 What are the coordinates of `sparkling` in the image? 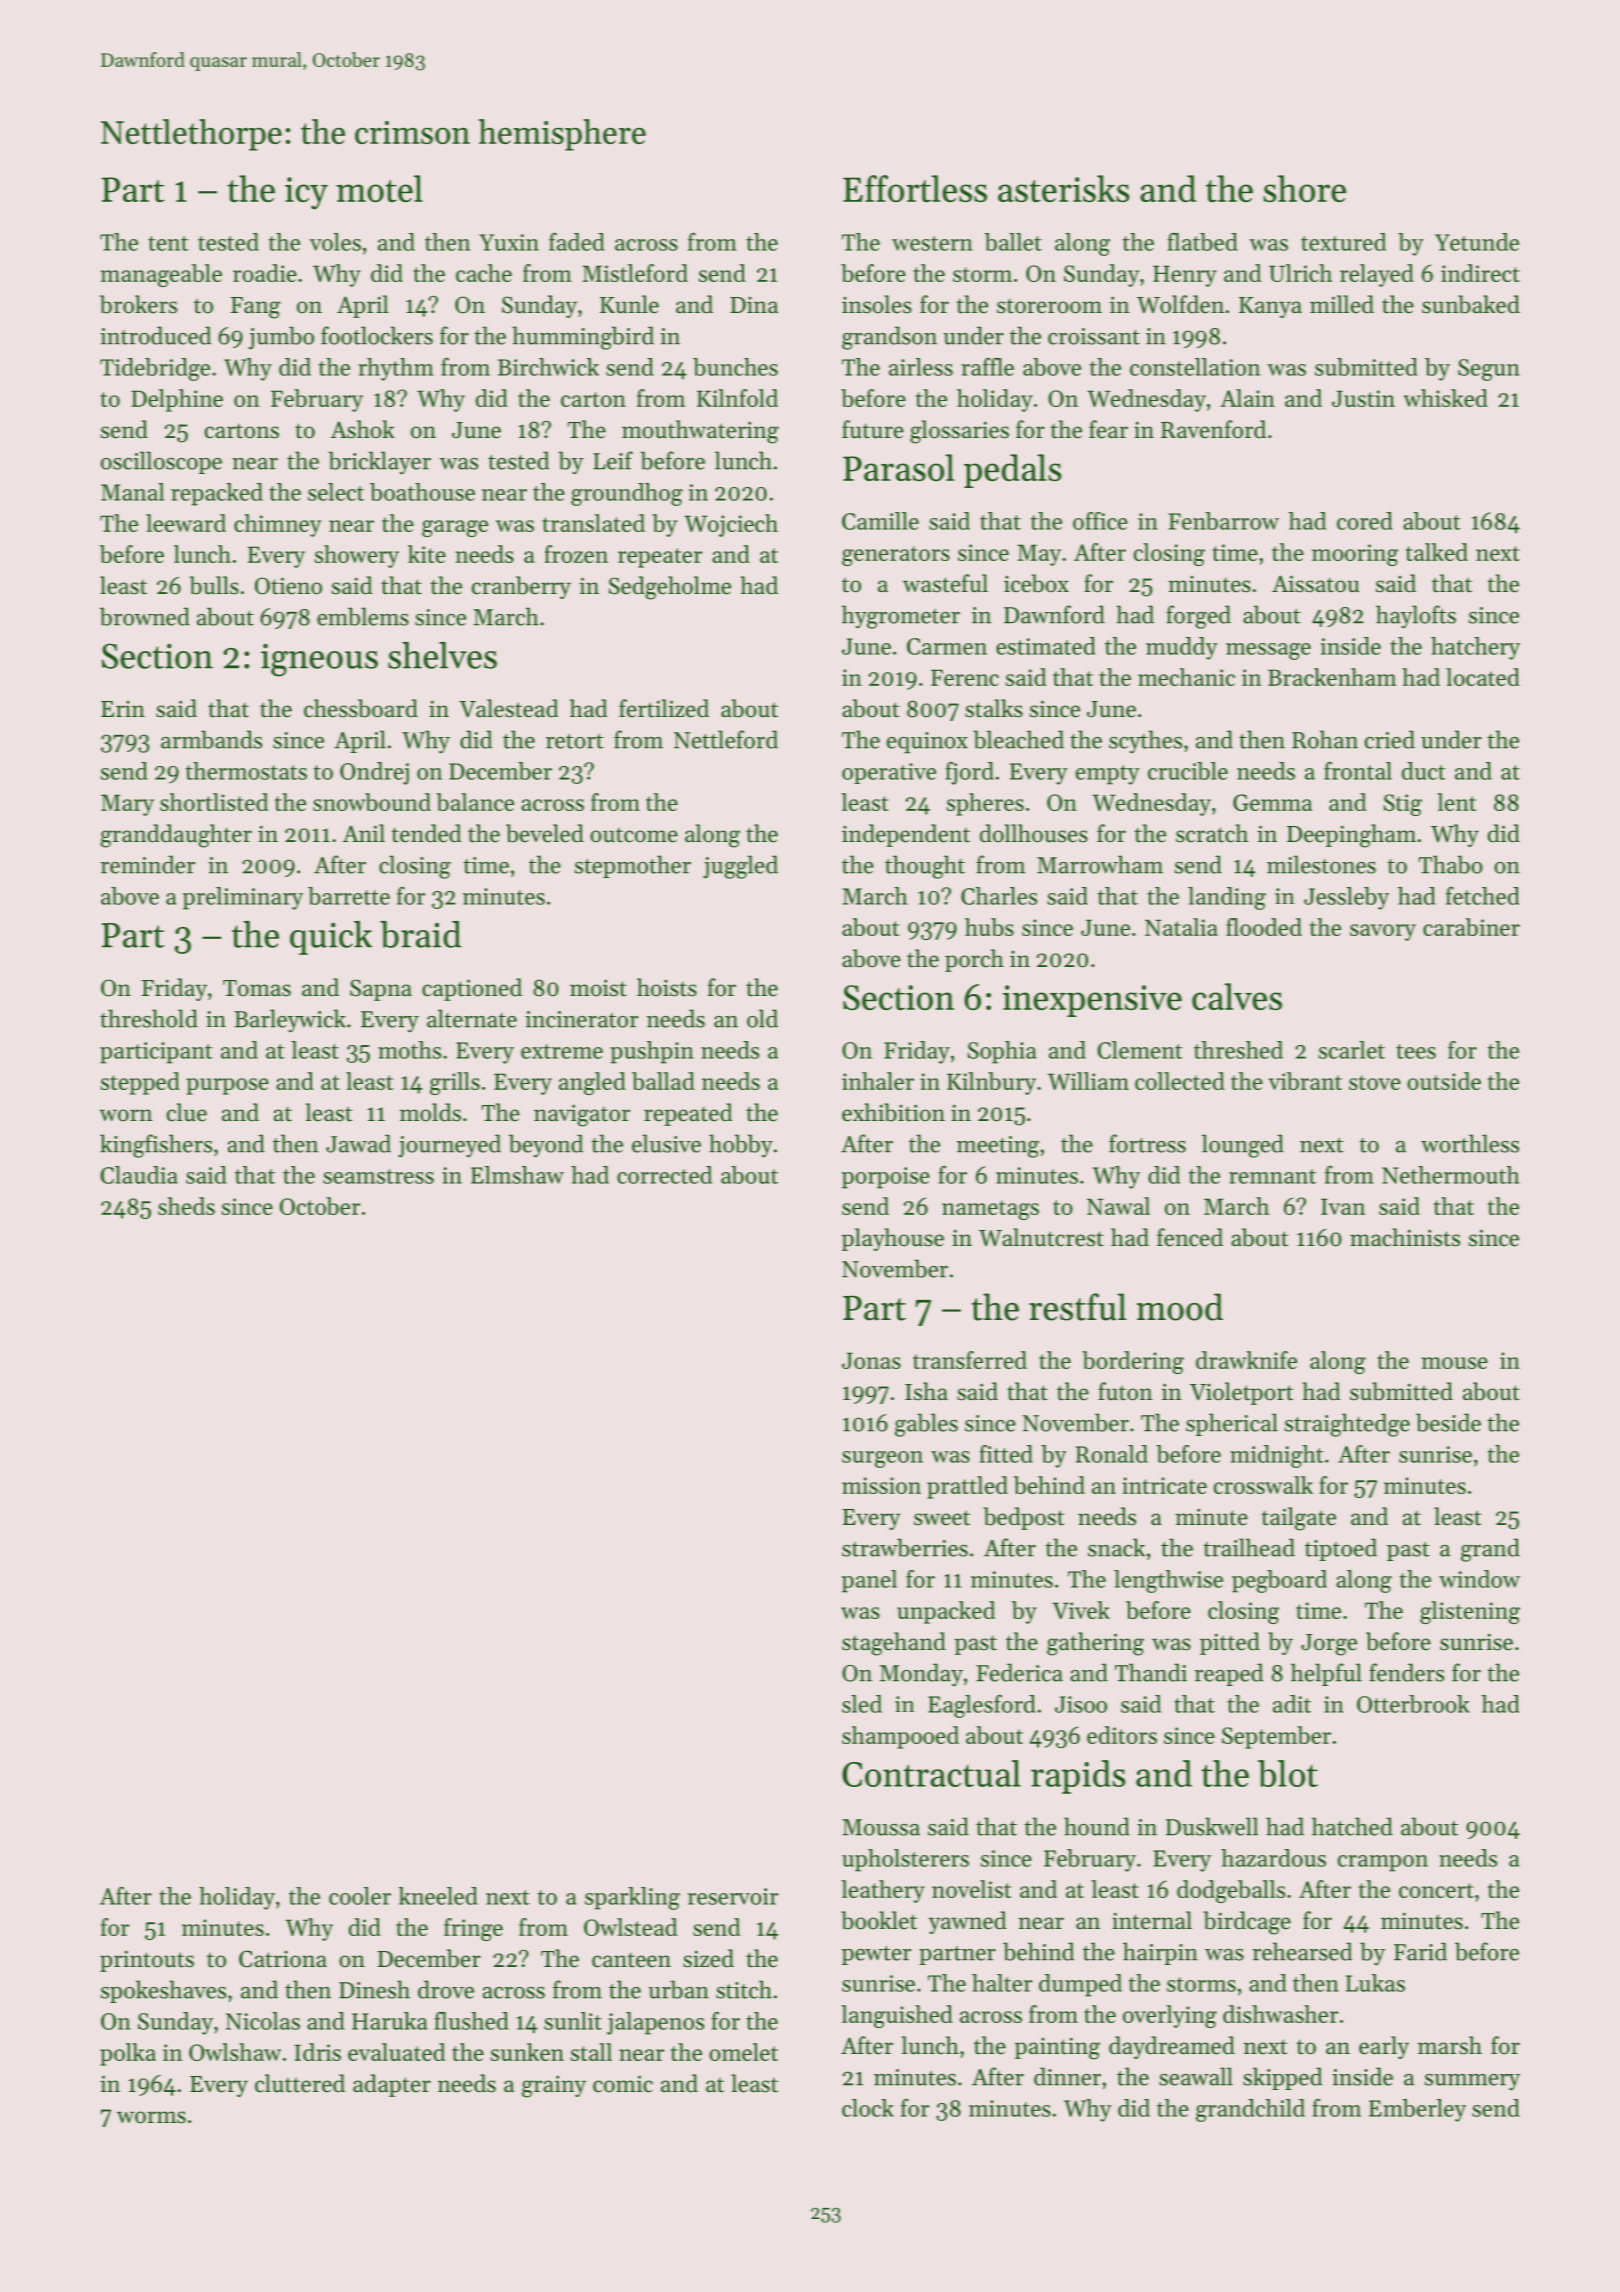 It's located at (632, 1898).
